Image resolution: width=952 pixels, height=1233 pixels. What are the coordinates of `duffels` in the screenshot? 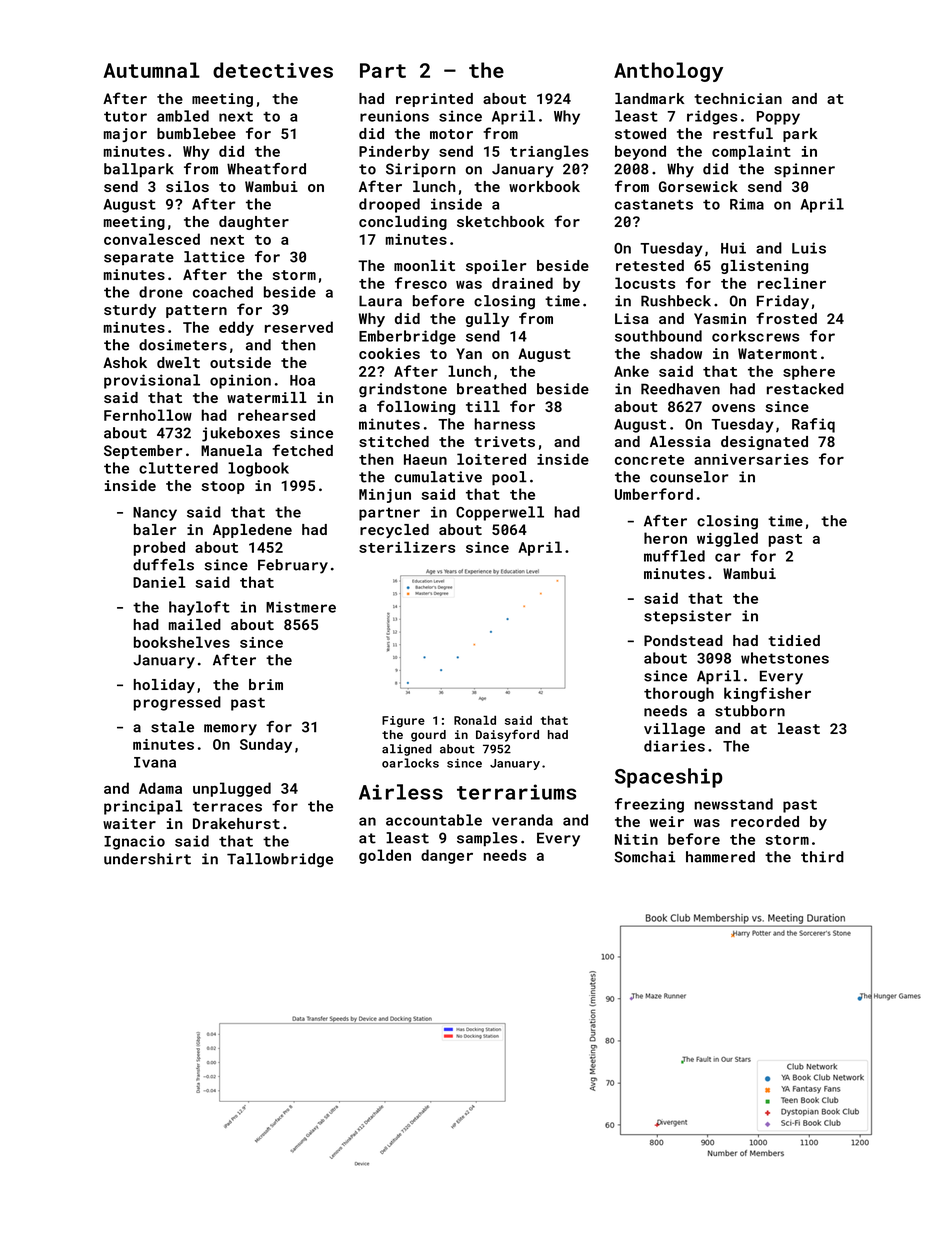 It's located at (163, 565).
